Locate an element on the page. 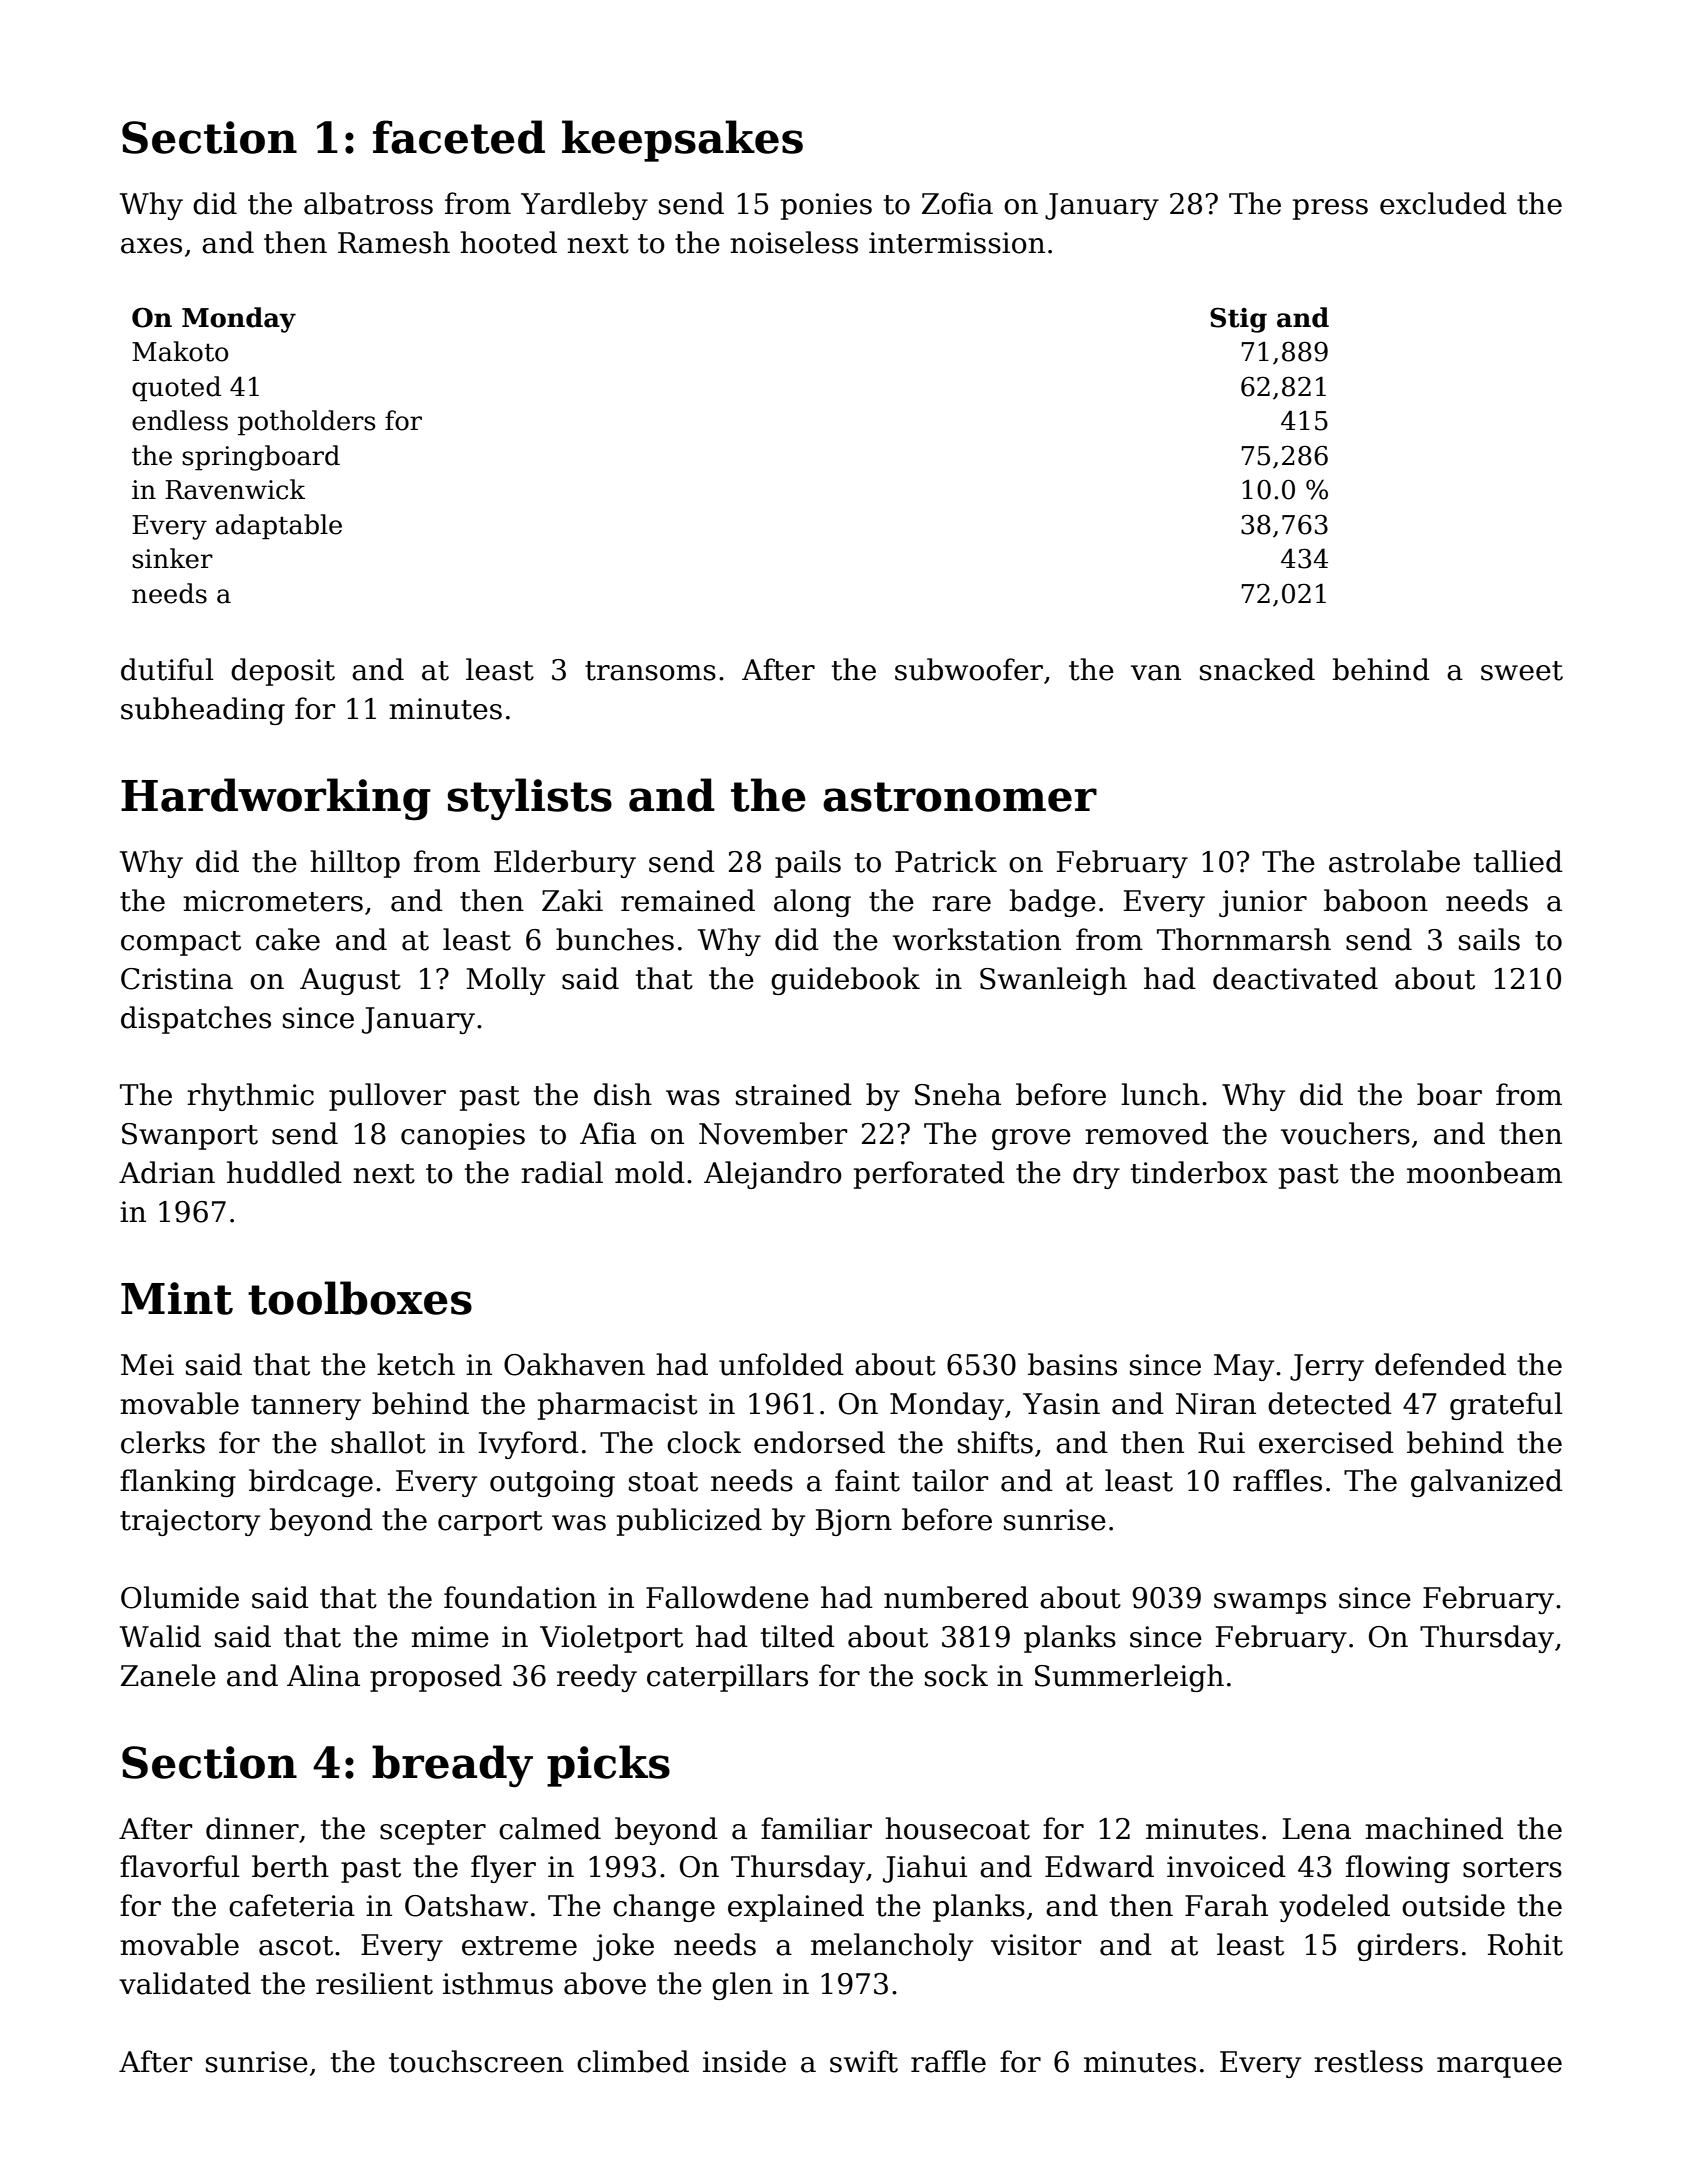 This page has width=1683, height=2178. subheading is located at coordinates (203, 711).
